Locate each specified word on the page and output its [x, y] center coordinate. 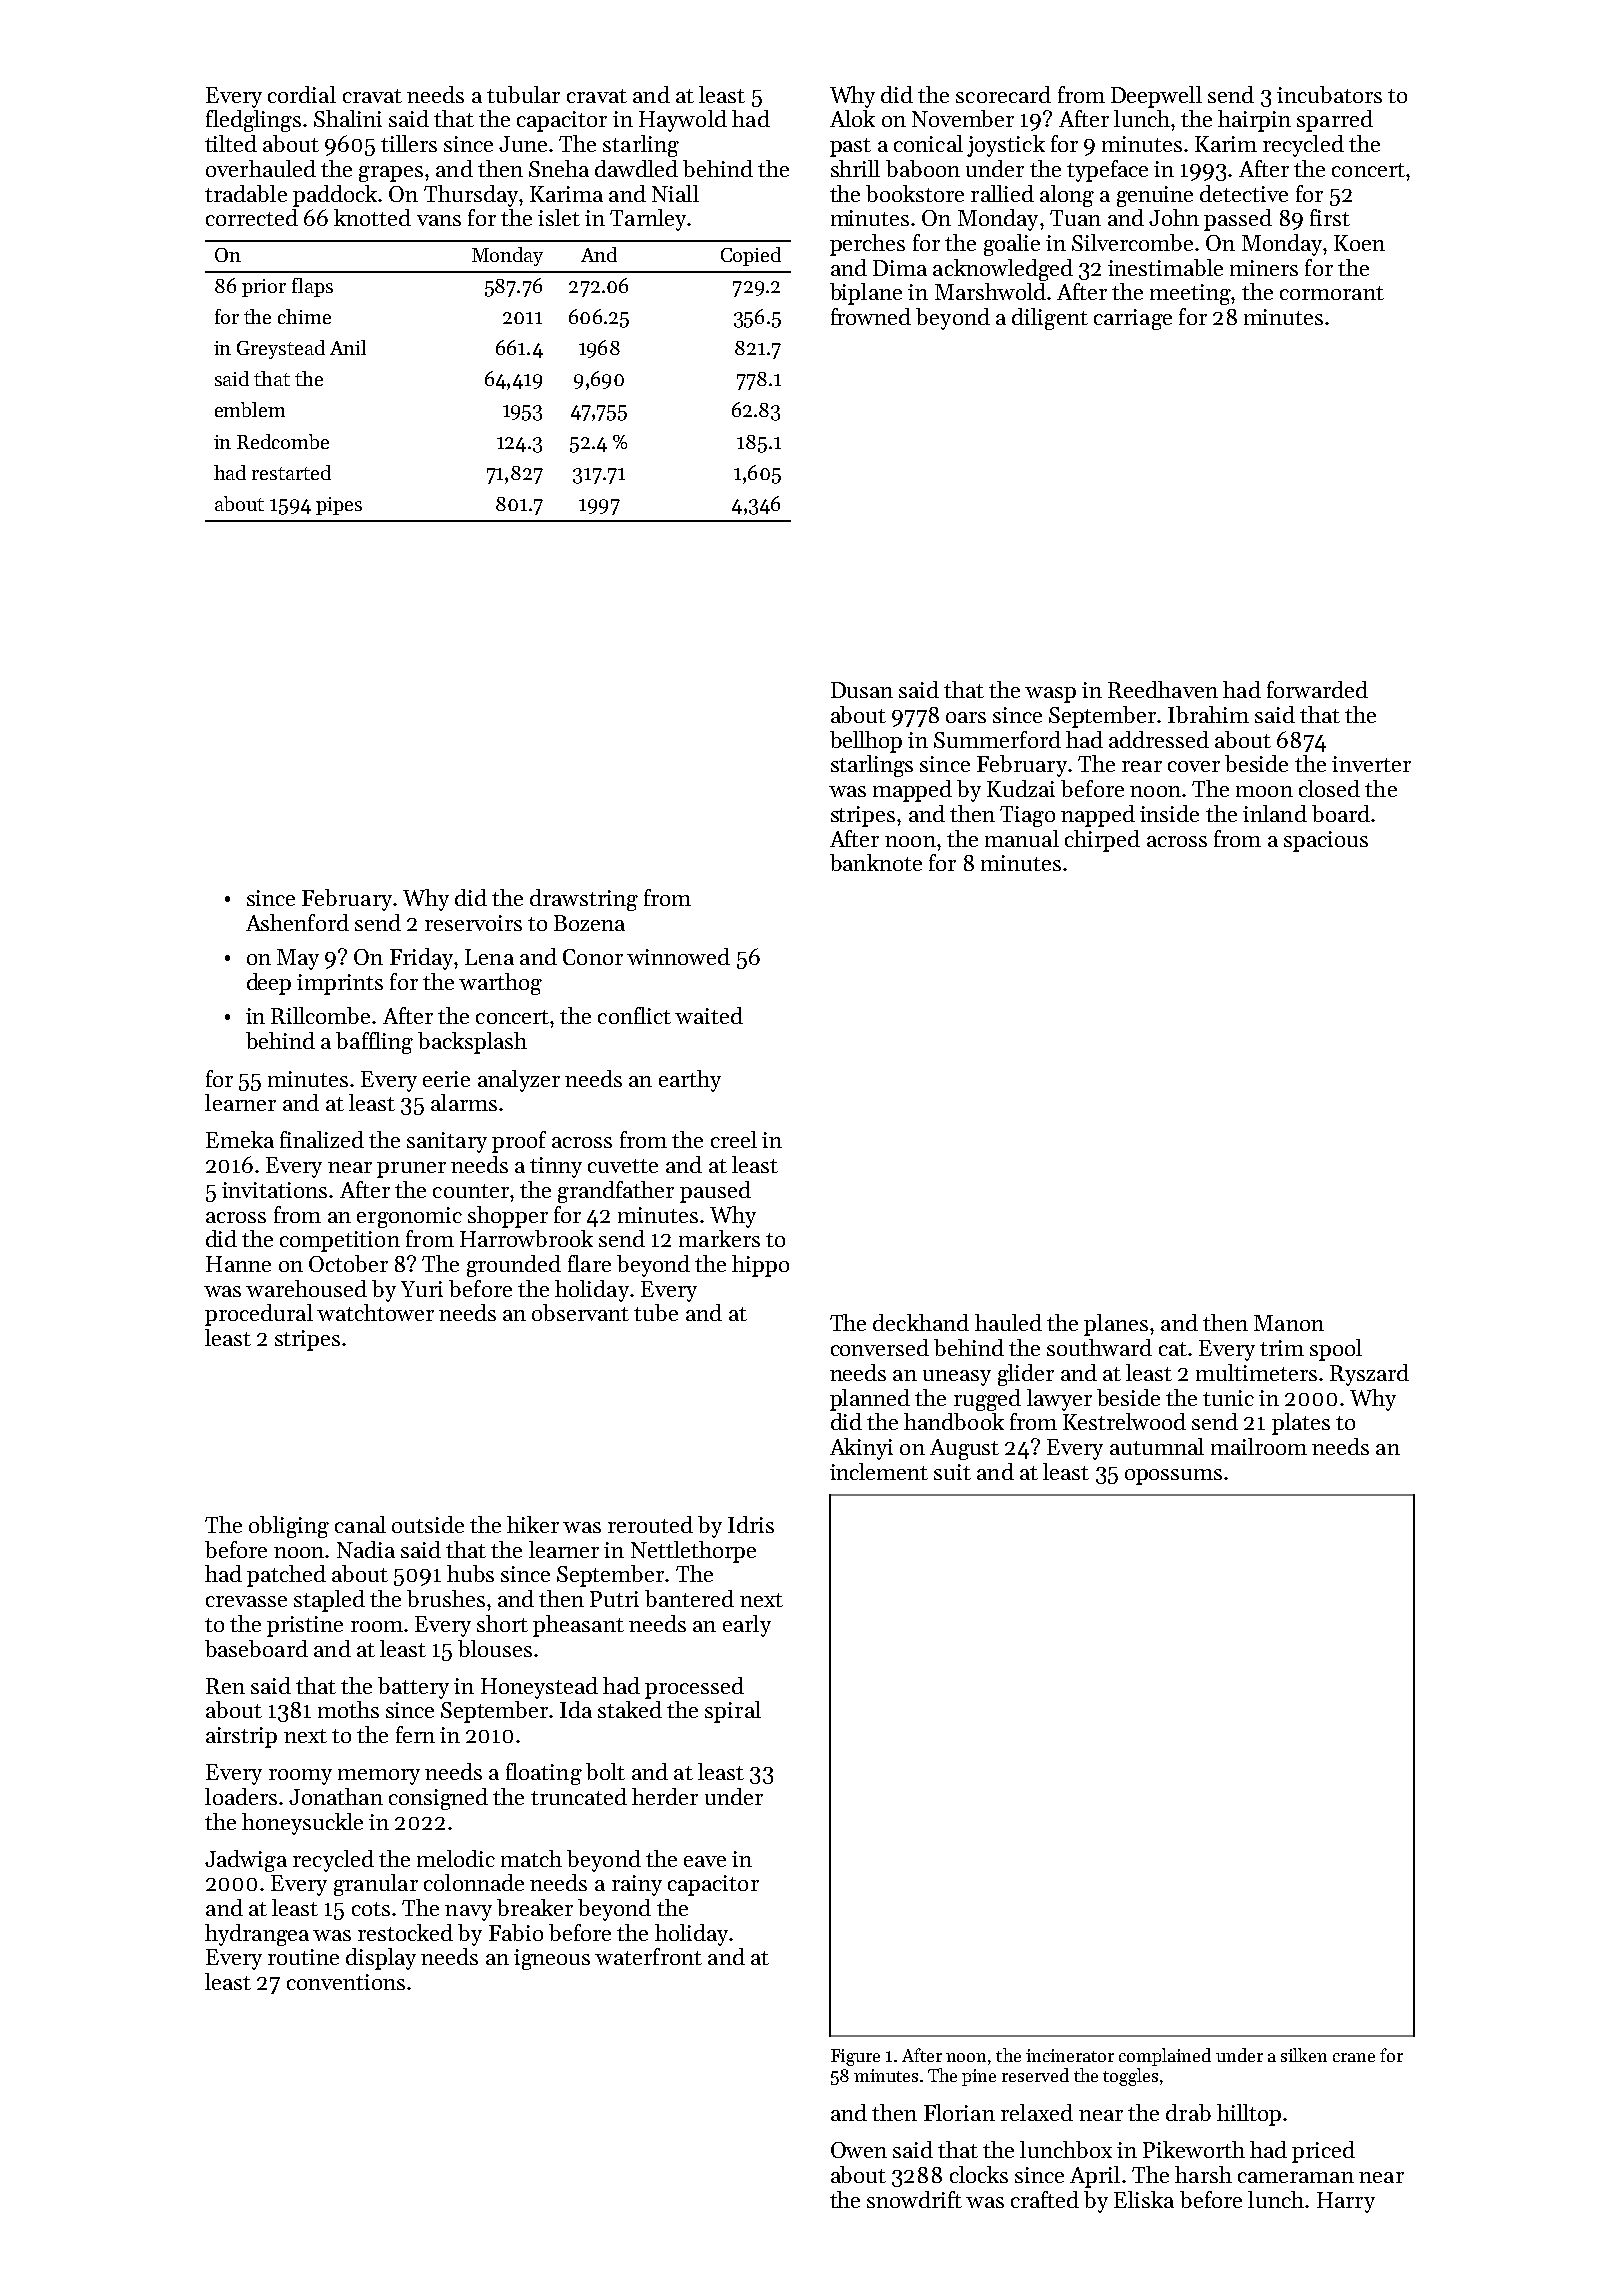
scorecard [1003, 94]
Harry [1346, 2202]
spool [1336, 1350]
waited [709, 1015]
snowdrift [914, 2199]
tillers [409, 143]
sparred [1335, 121]
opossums [1173, 1477]
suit [952, 1472]
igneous [552, 1959]
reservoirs [473, 923]
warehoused [306, 1288]
